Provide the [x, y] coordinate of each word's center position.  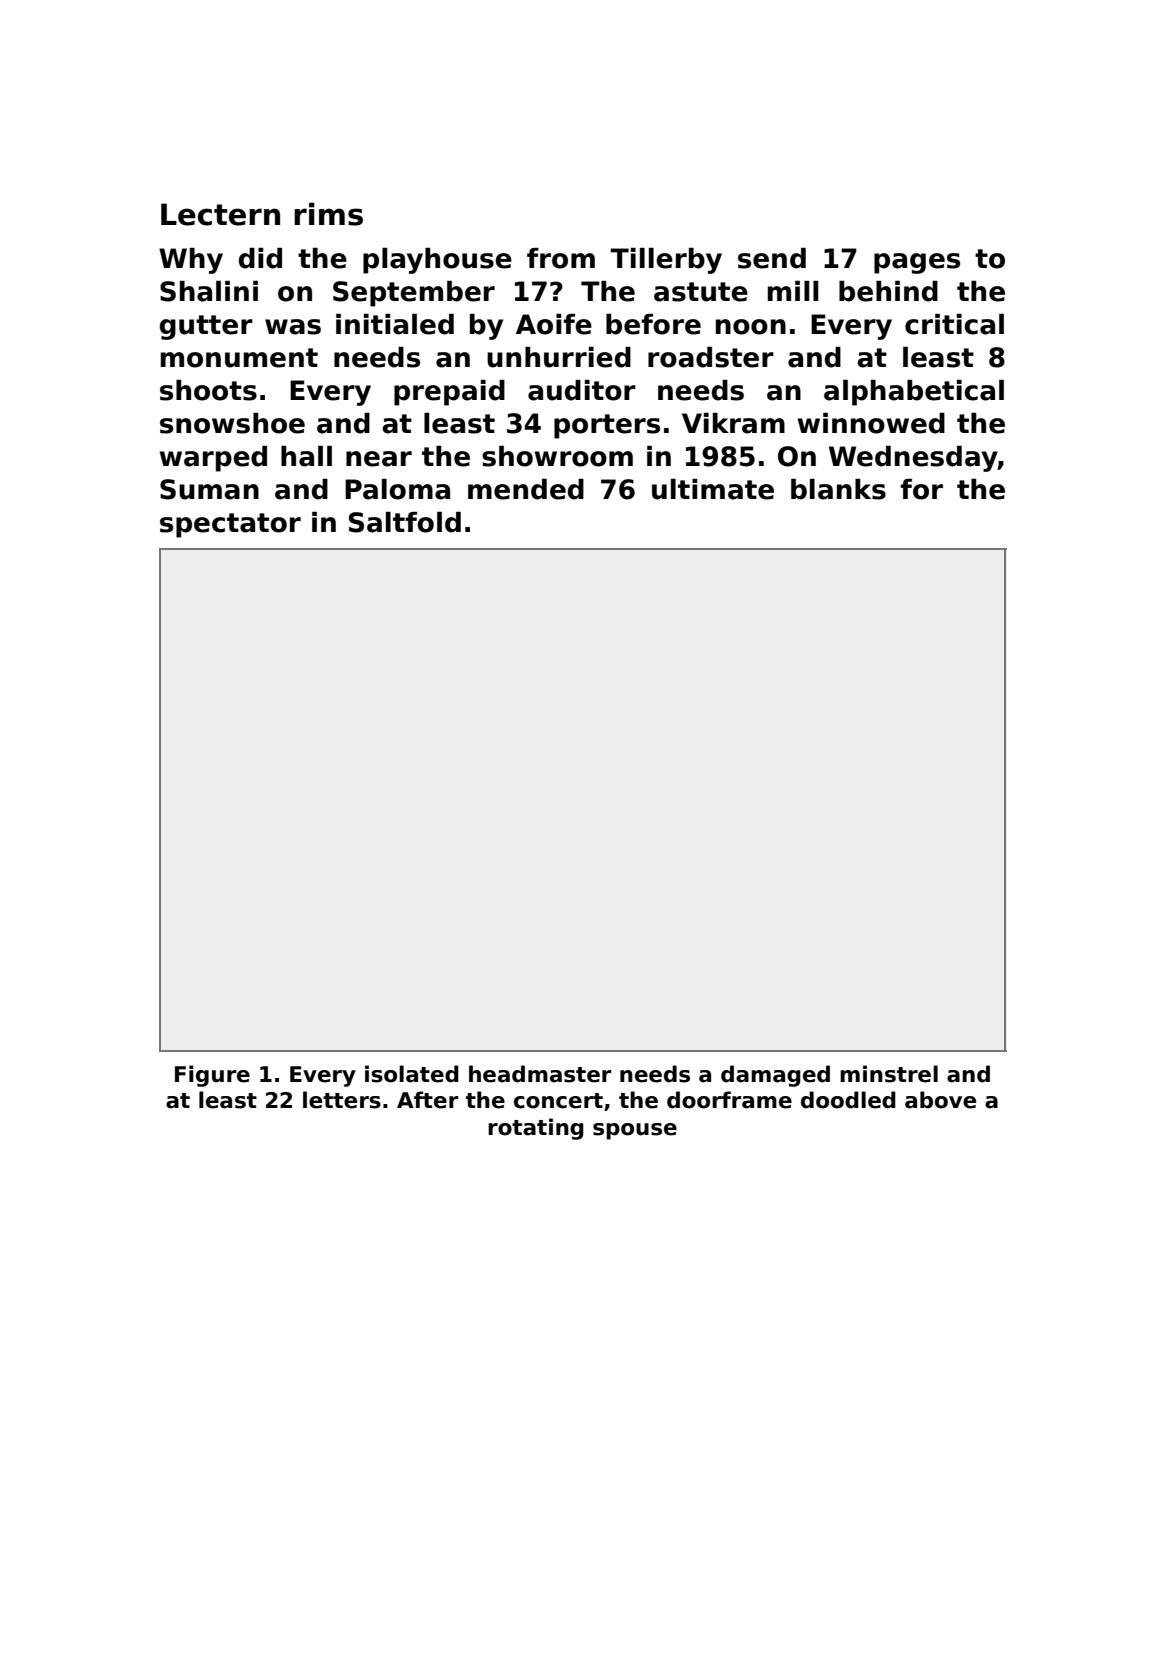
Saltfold [405, 522]
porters [607, 426]
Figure [212, 1076]
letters [342, 1100]
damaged [775, 1076]
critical [954, 324]
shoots [208, 390]
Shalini [209, 291]
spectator [230, 525]
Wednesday [913, 459]
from [561, 258]
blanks [838, 489]
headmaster [540, 1074]
